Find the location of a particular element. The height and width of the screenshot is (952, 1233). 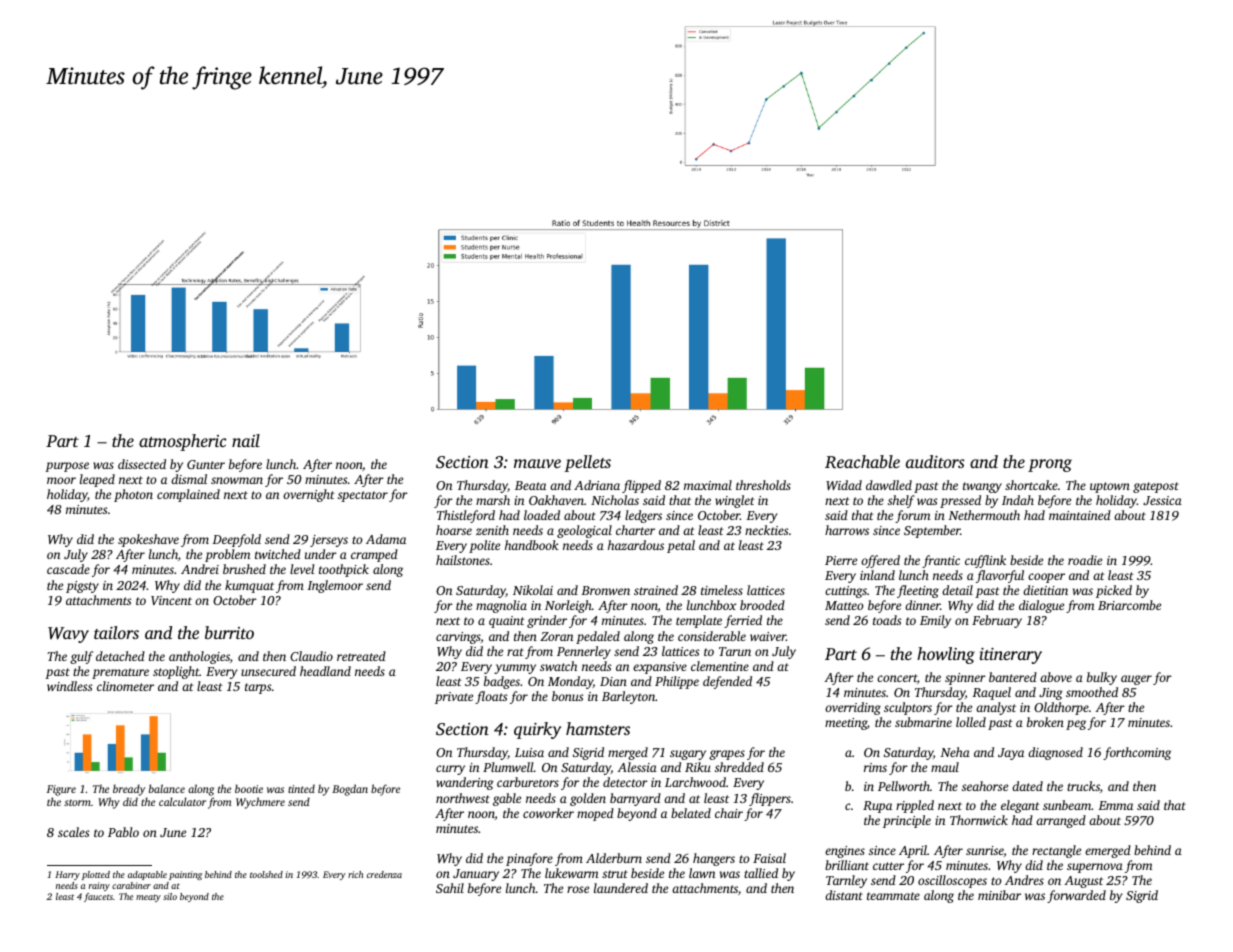

rippled is located at coordinates (915, 806).
